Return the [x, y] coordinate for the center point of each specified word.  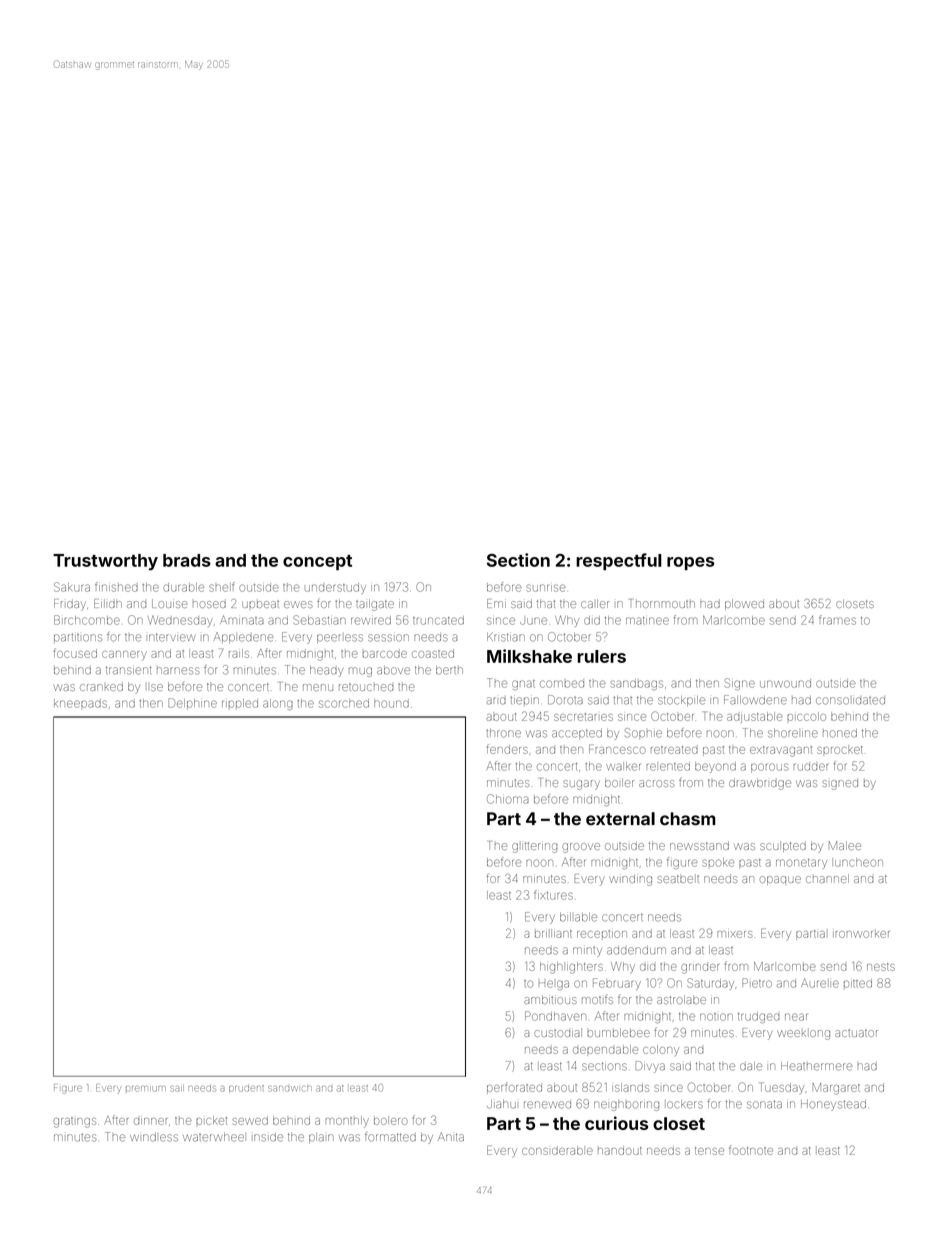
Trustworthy [105, 562]
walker [623, 766]
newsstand [699, 845]
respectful [619, 561]
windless [154, 1137]
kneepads [80, 703]
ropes [690, 563]
